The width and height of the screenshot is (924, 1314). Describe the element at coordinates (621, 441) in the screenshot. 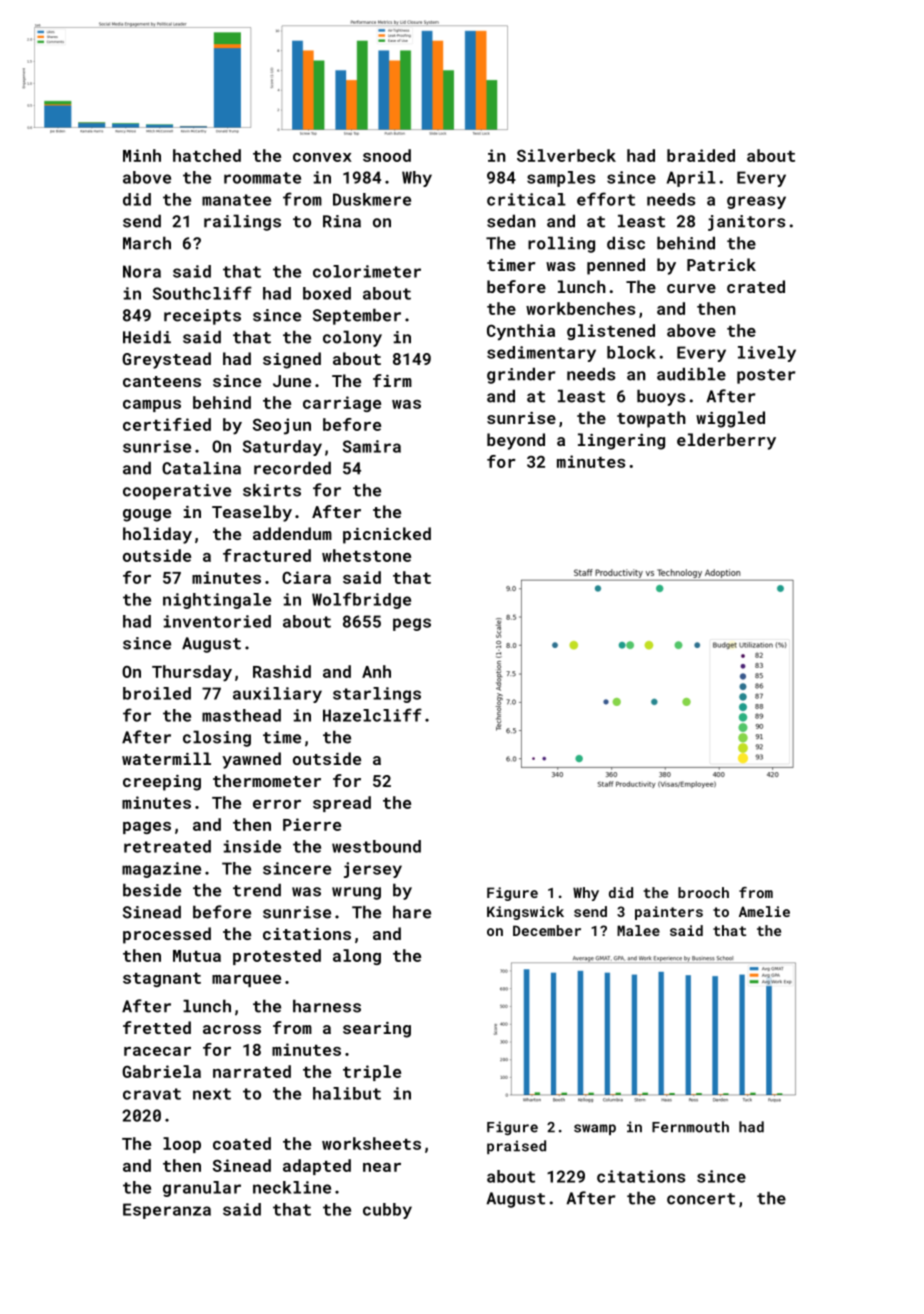

I see `lingering` at that location.
